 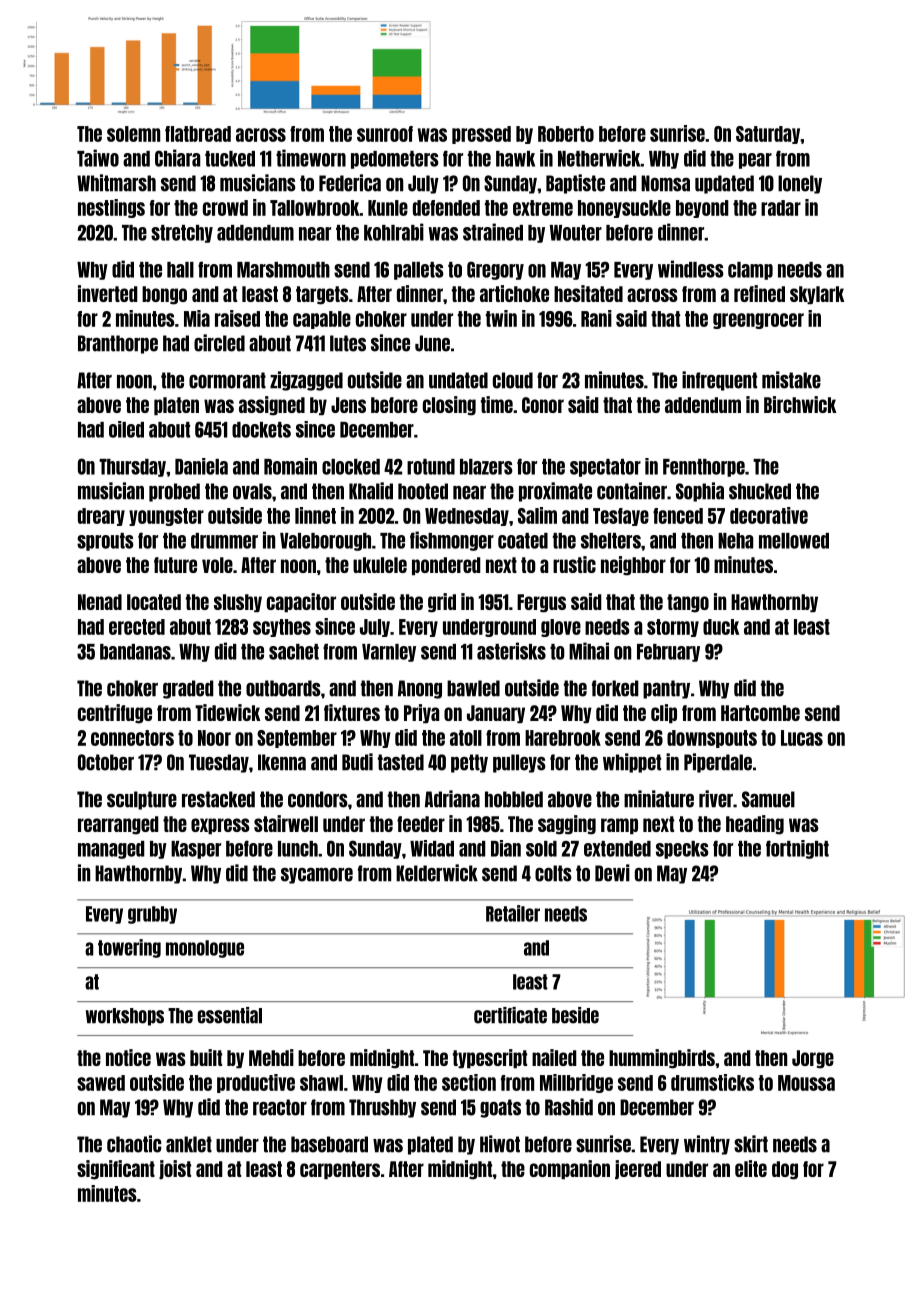 I want to click on beyond, so click(x=702, y=209).
